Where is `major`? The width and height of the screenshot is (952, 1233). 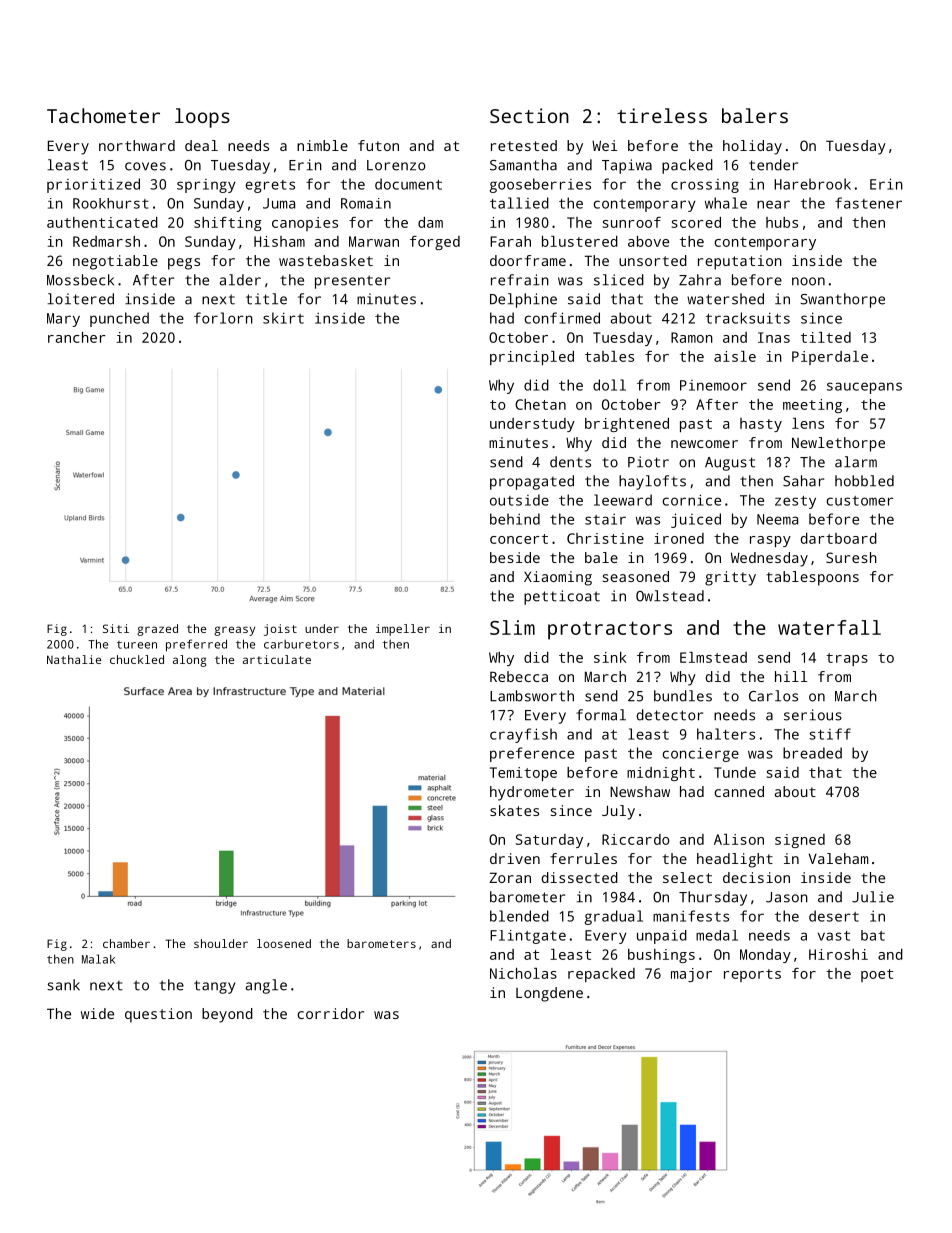 major is located at coordinates (691, 975).
